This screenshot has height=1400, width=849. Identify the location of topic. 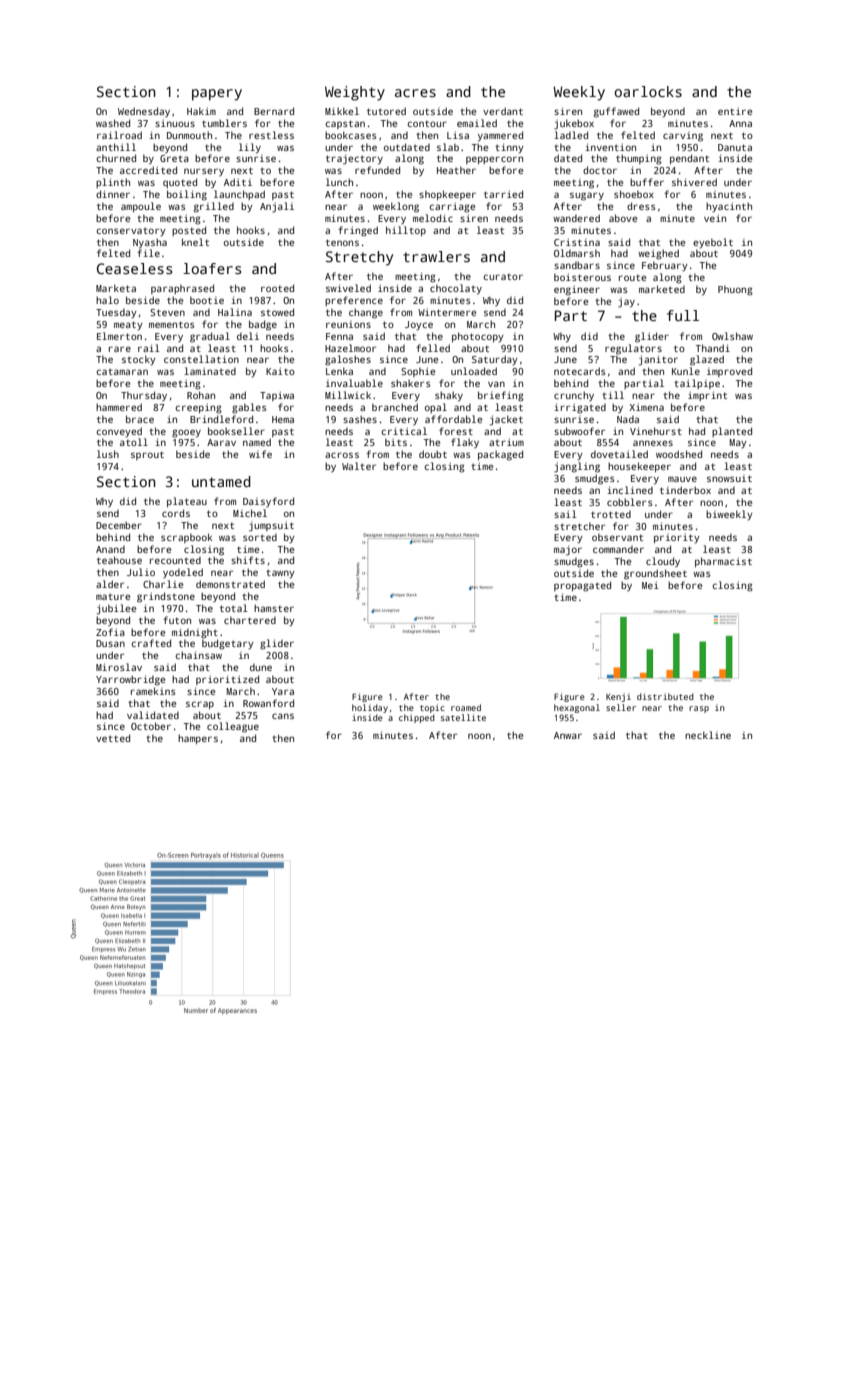
(432, 708).
